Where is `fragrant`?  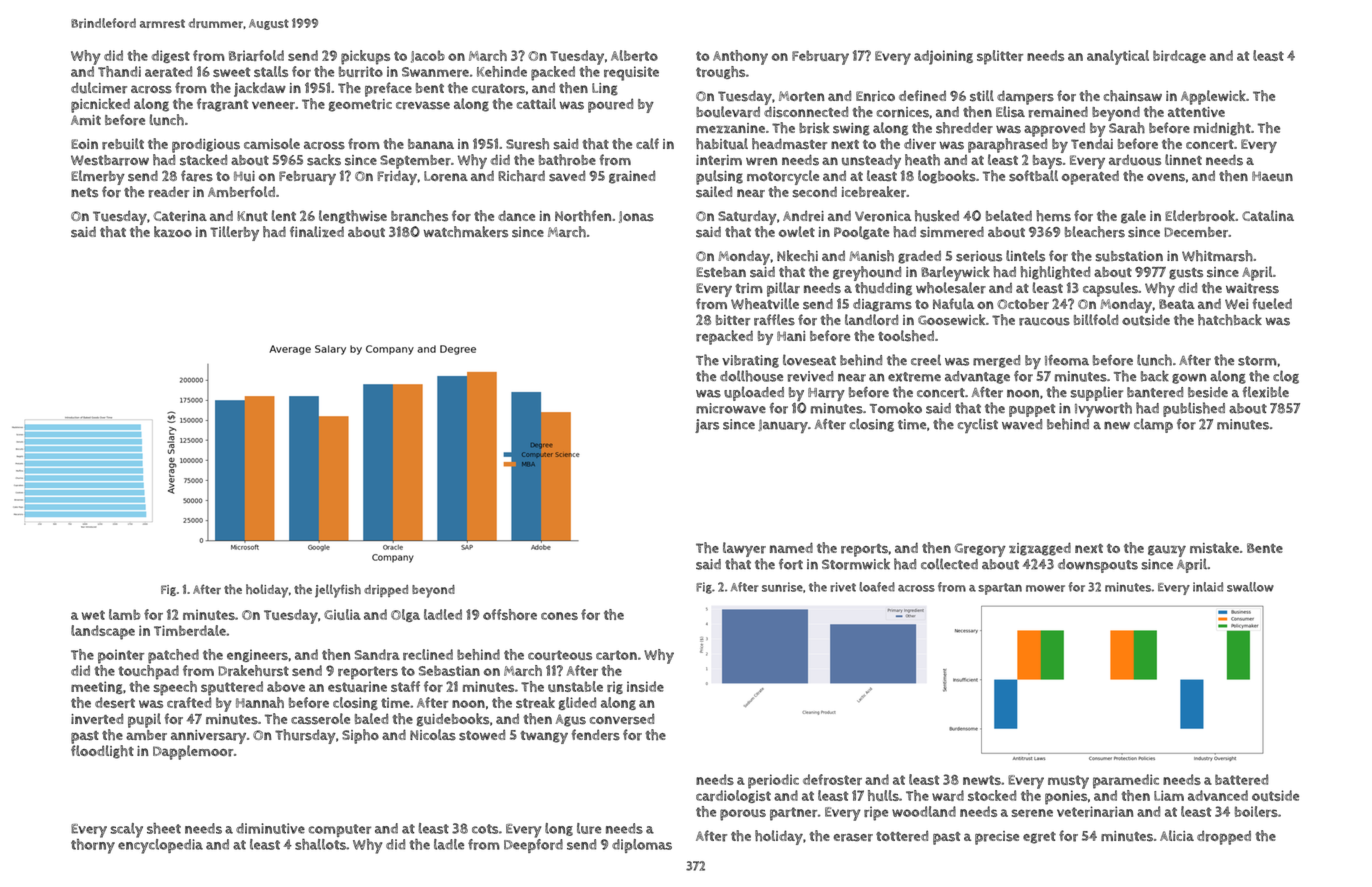 fragrant is located at coordinates (223, 105).
